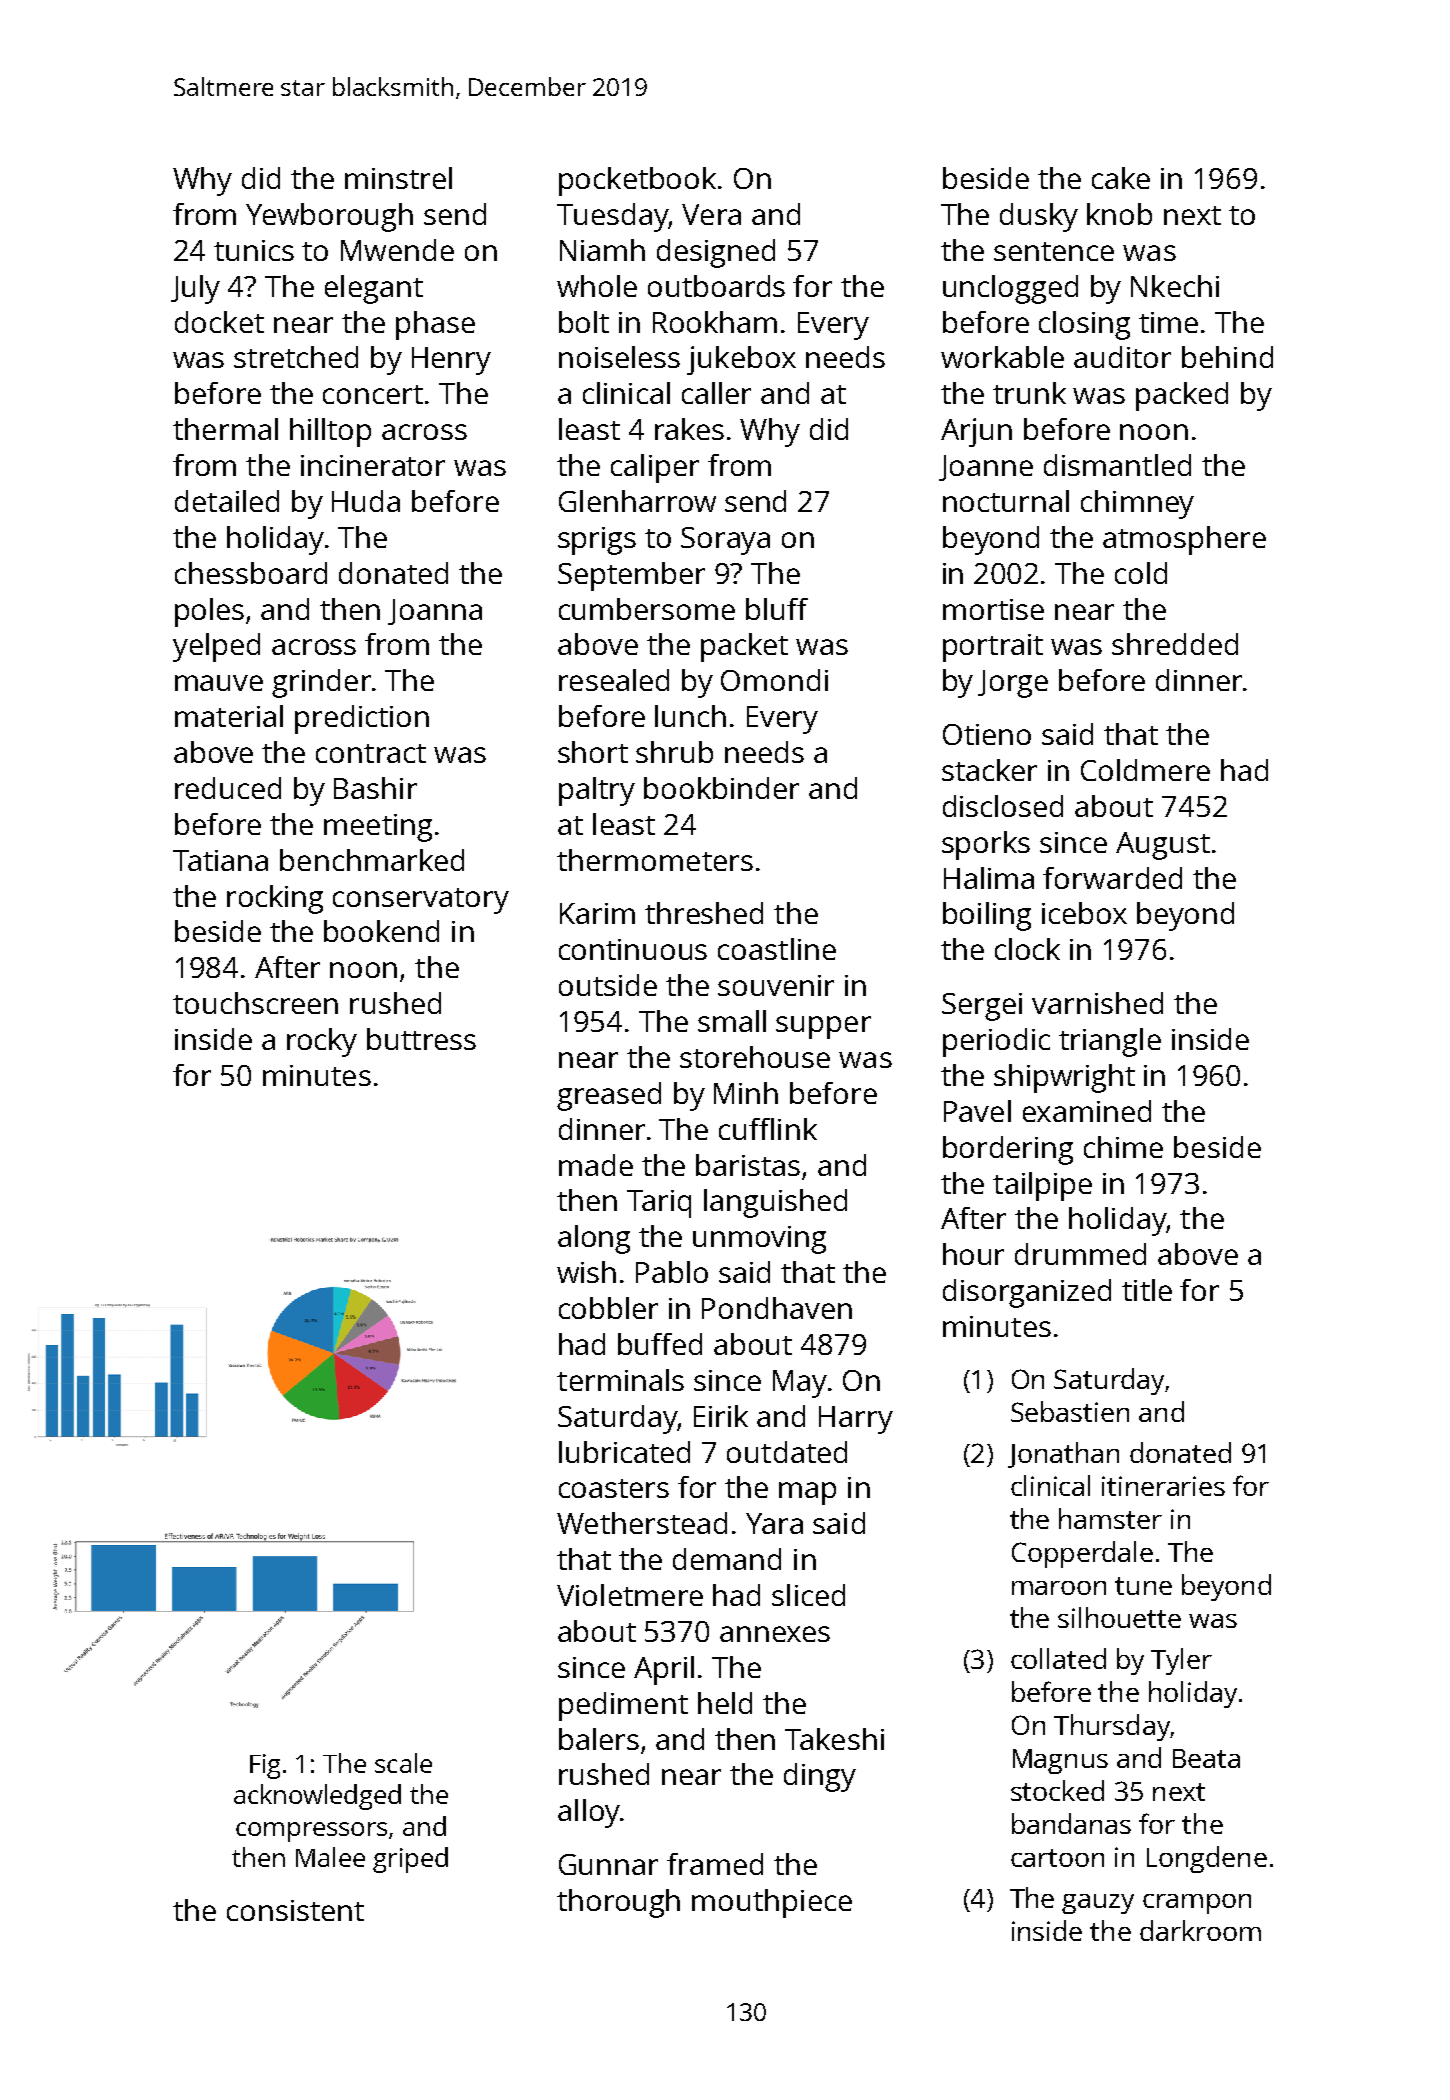 This screenshot has width=1450, height=2100. Describe the element at coordinates (772, 1903) in the screenshot. I see `mouthpiece` at that location.
